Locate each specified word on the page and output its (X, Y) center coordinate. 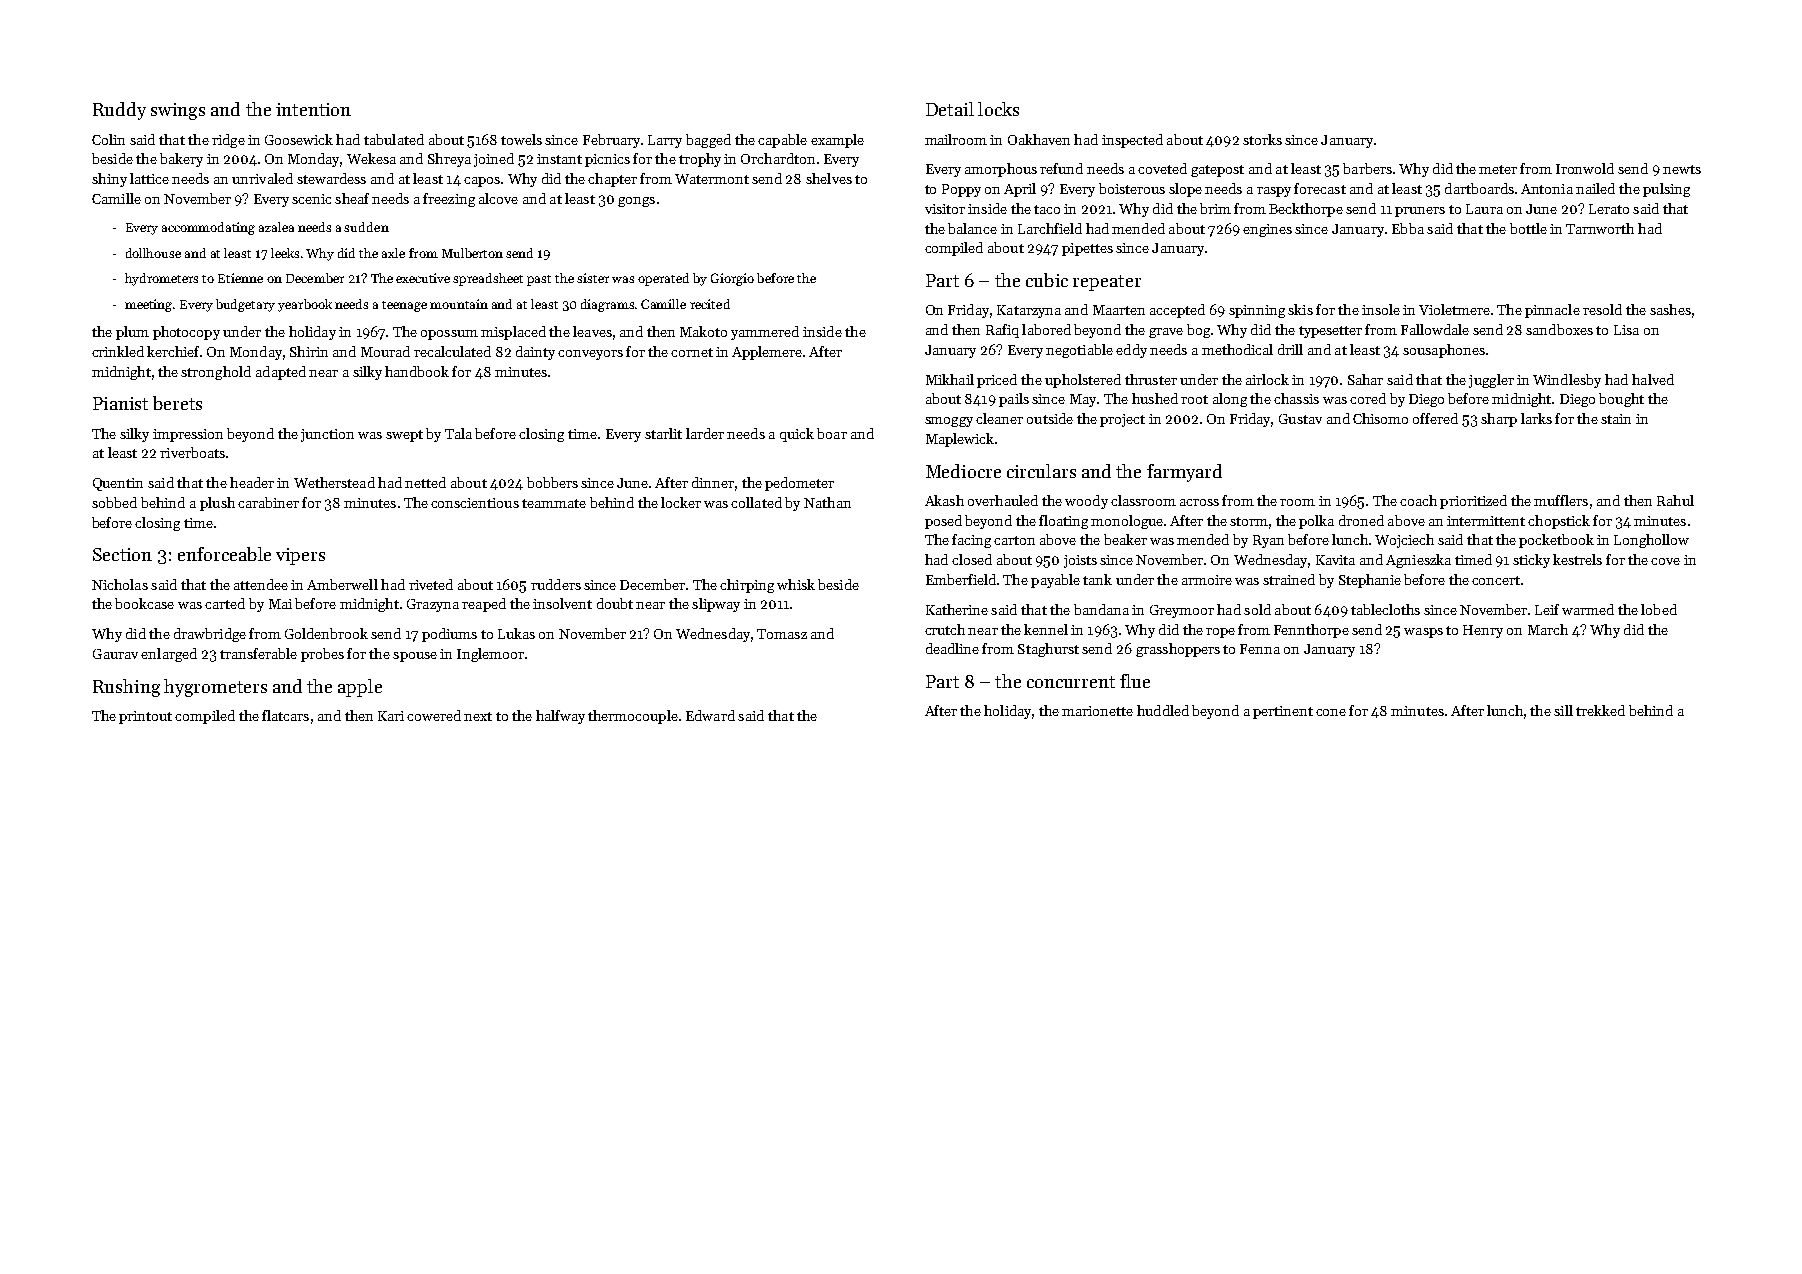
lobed (1659, 609)
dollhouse (153, 253)
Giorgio (732, 279)
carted (225, 603)
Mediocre (963, 471)
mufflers (1561, 500)
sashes (1670, 309)
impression (188, 435)
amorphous (1001, 170)
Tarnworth (1600, 228)
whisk (796, 584)
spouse (415, 657)
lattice (149, 178)
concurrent (1071, 682)
